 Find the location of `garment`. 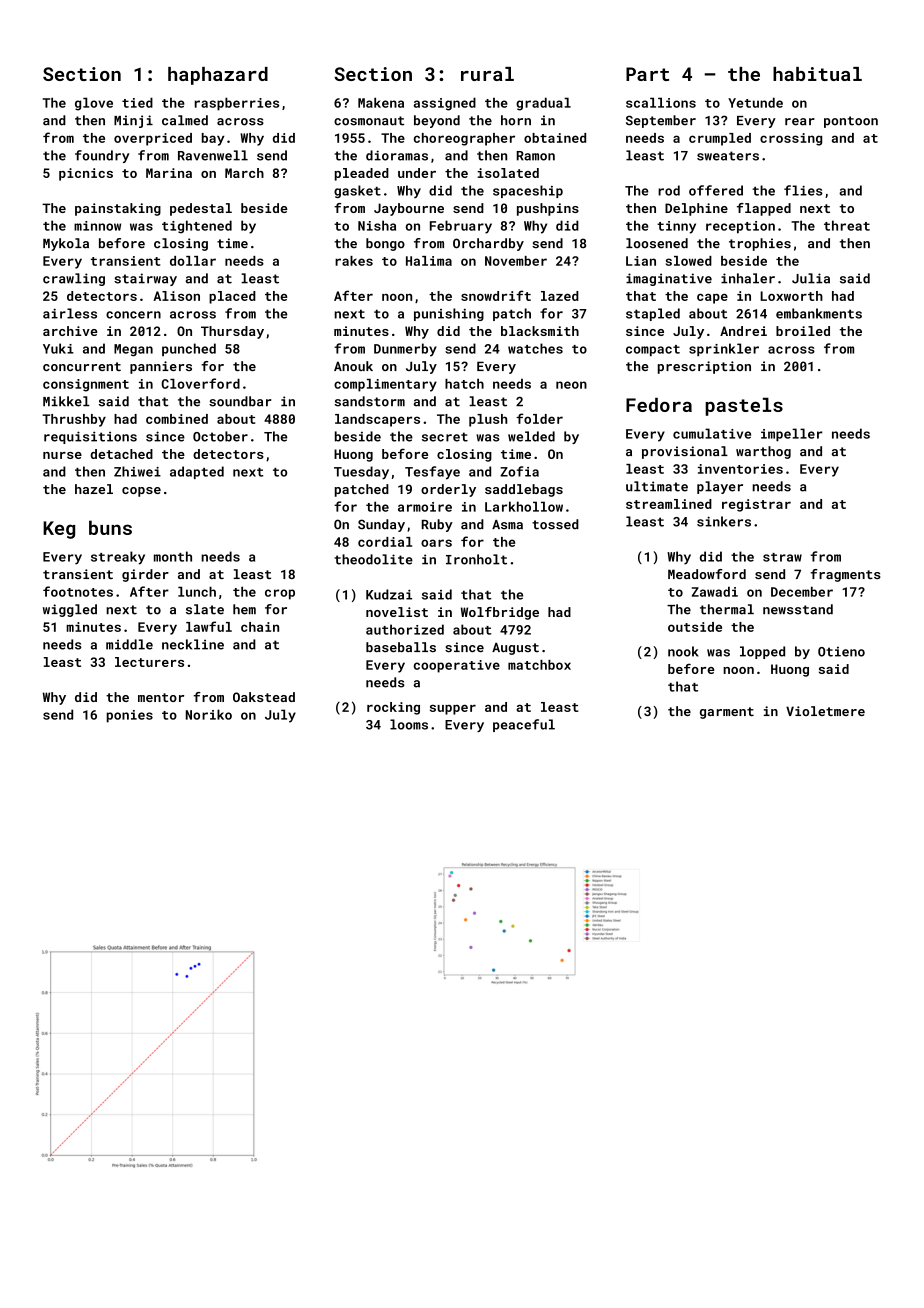

garment is located at coordinates (727, 713).
